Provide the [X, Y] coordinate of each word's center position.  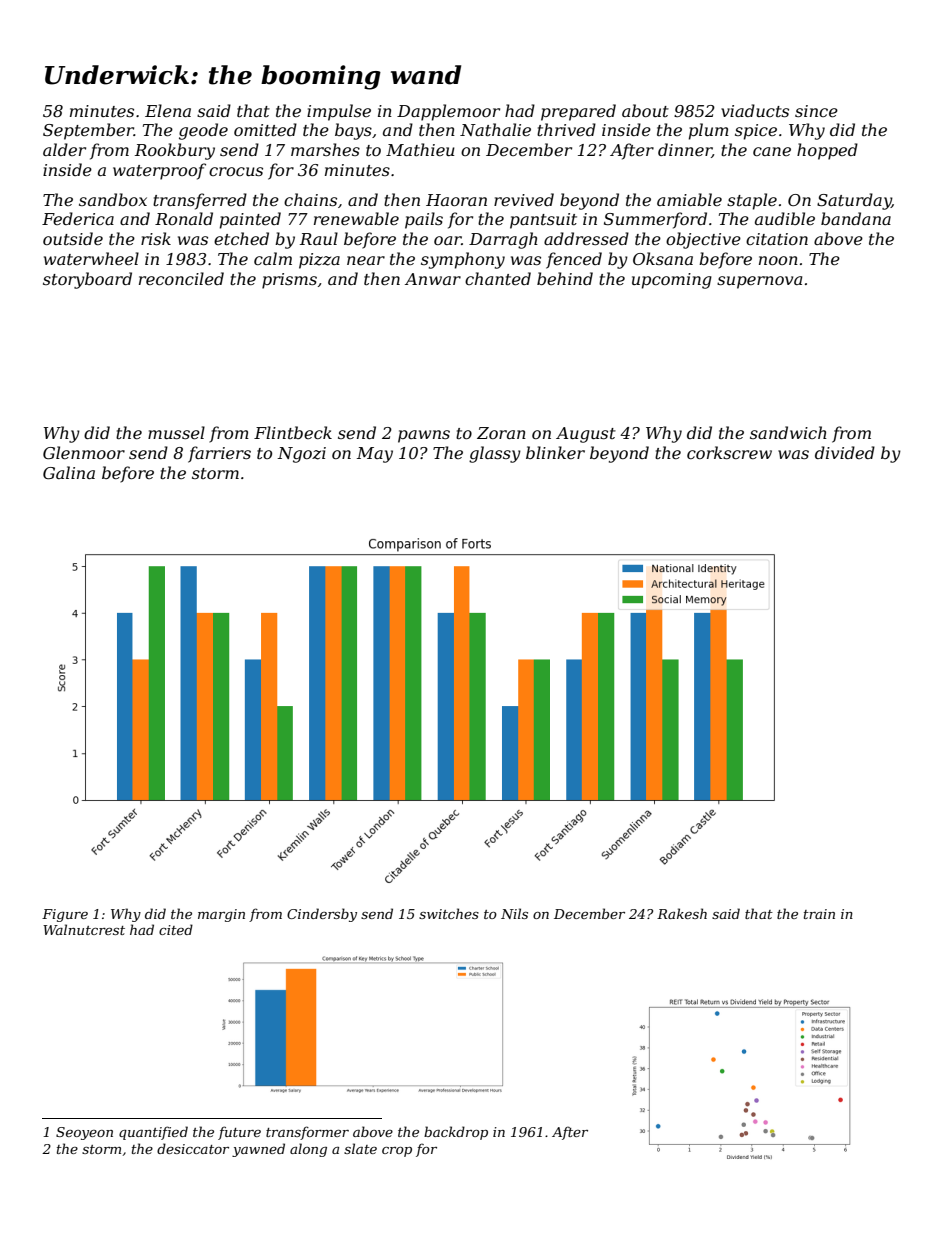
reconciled [181, 278]
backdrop [456, 1133]
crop [397, 1152]
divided [845, 452]
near [366, 260]
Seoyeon [84, 1133]
